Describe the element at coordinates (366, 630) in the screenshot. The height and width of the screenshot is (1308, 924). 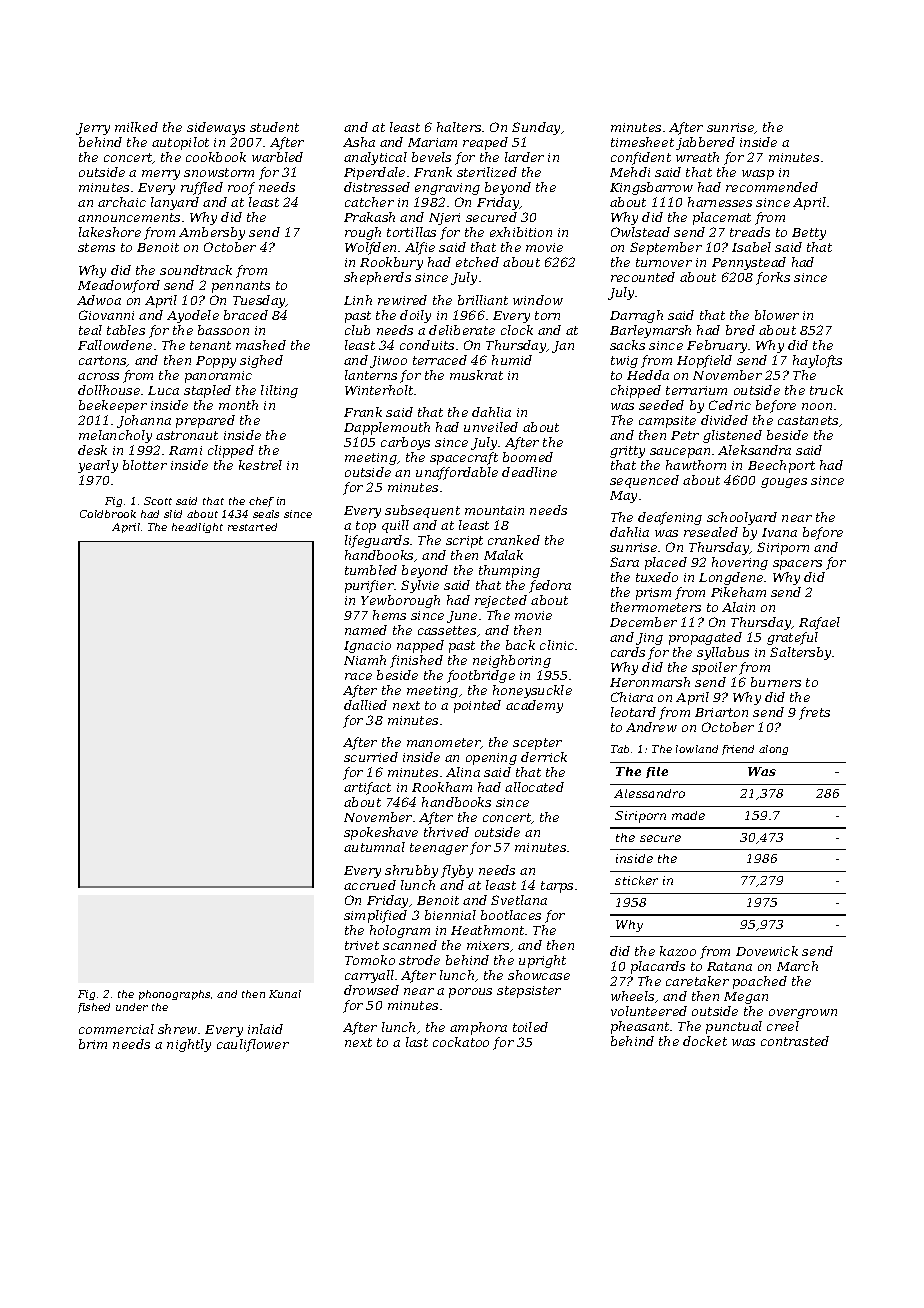
I see `named` at that location.
